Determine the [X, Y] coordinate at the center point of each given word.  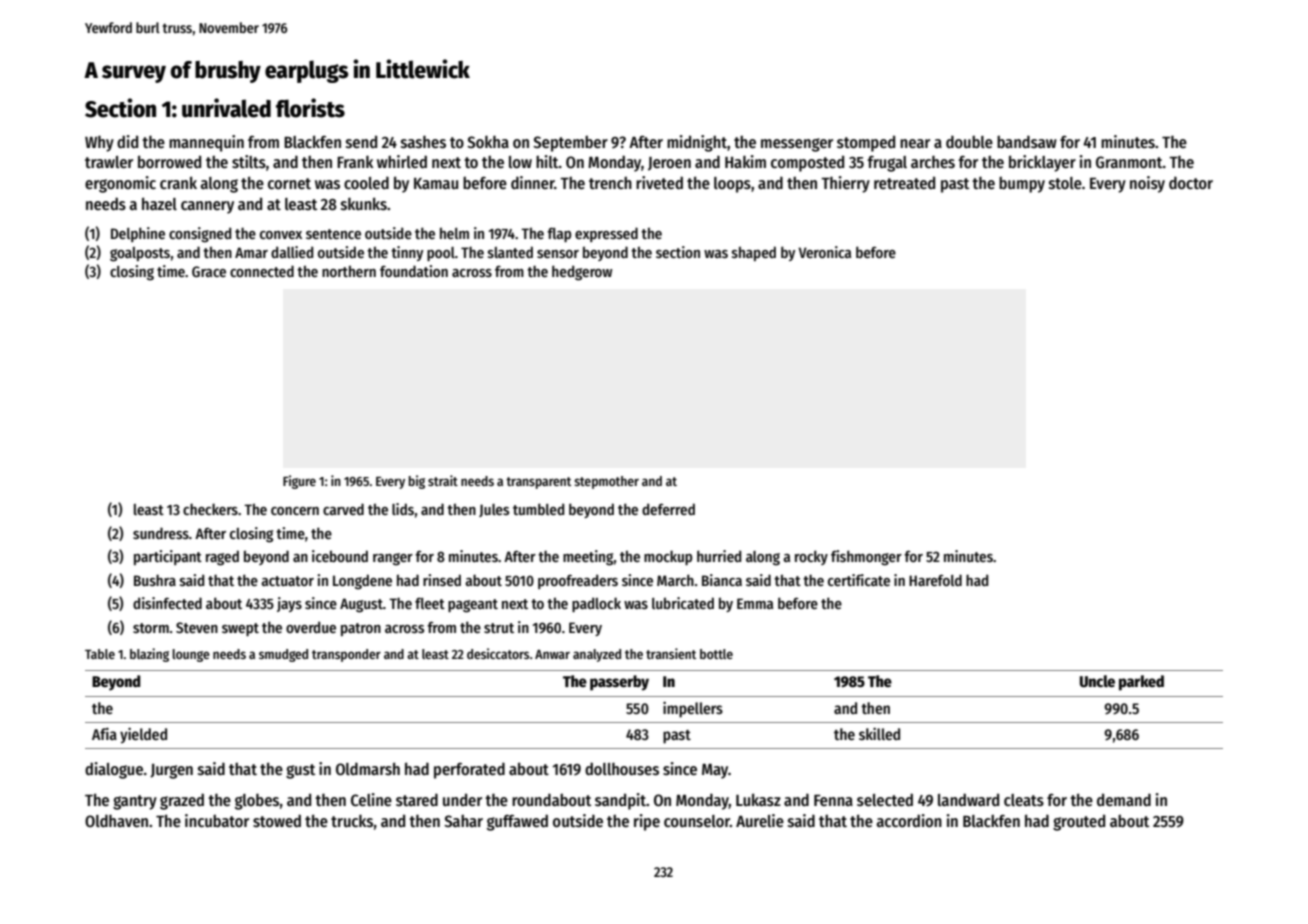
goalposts [140, 254]
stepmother [606, 482]
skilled [879, 733]
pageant [473, 606]
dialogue [114, 770]
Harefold [935, 580]
